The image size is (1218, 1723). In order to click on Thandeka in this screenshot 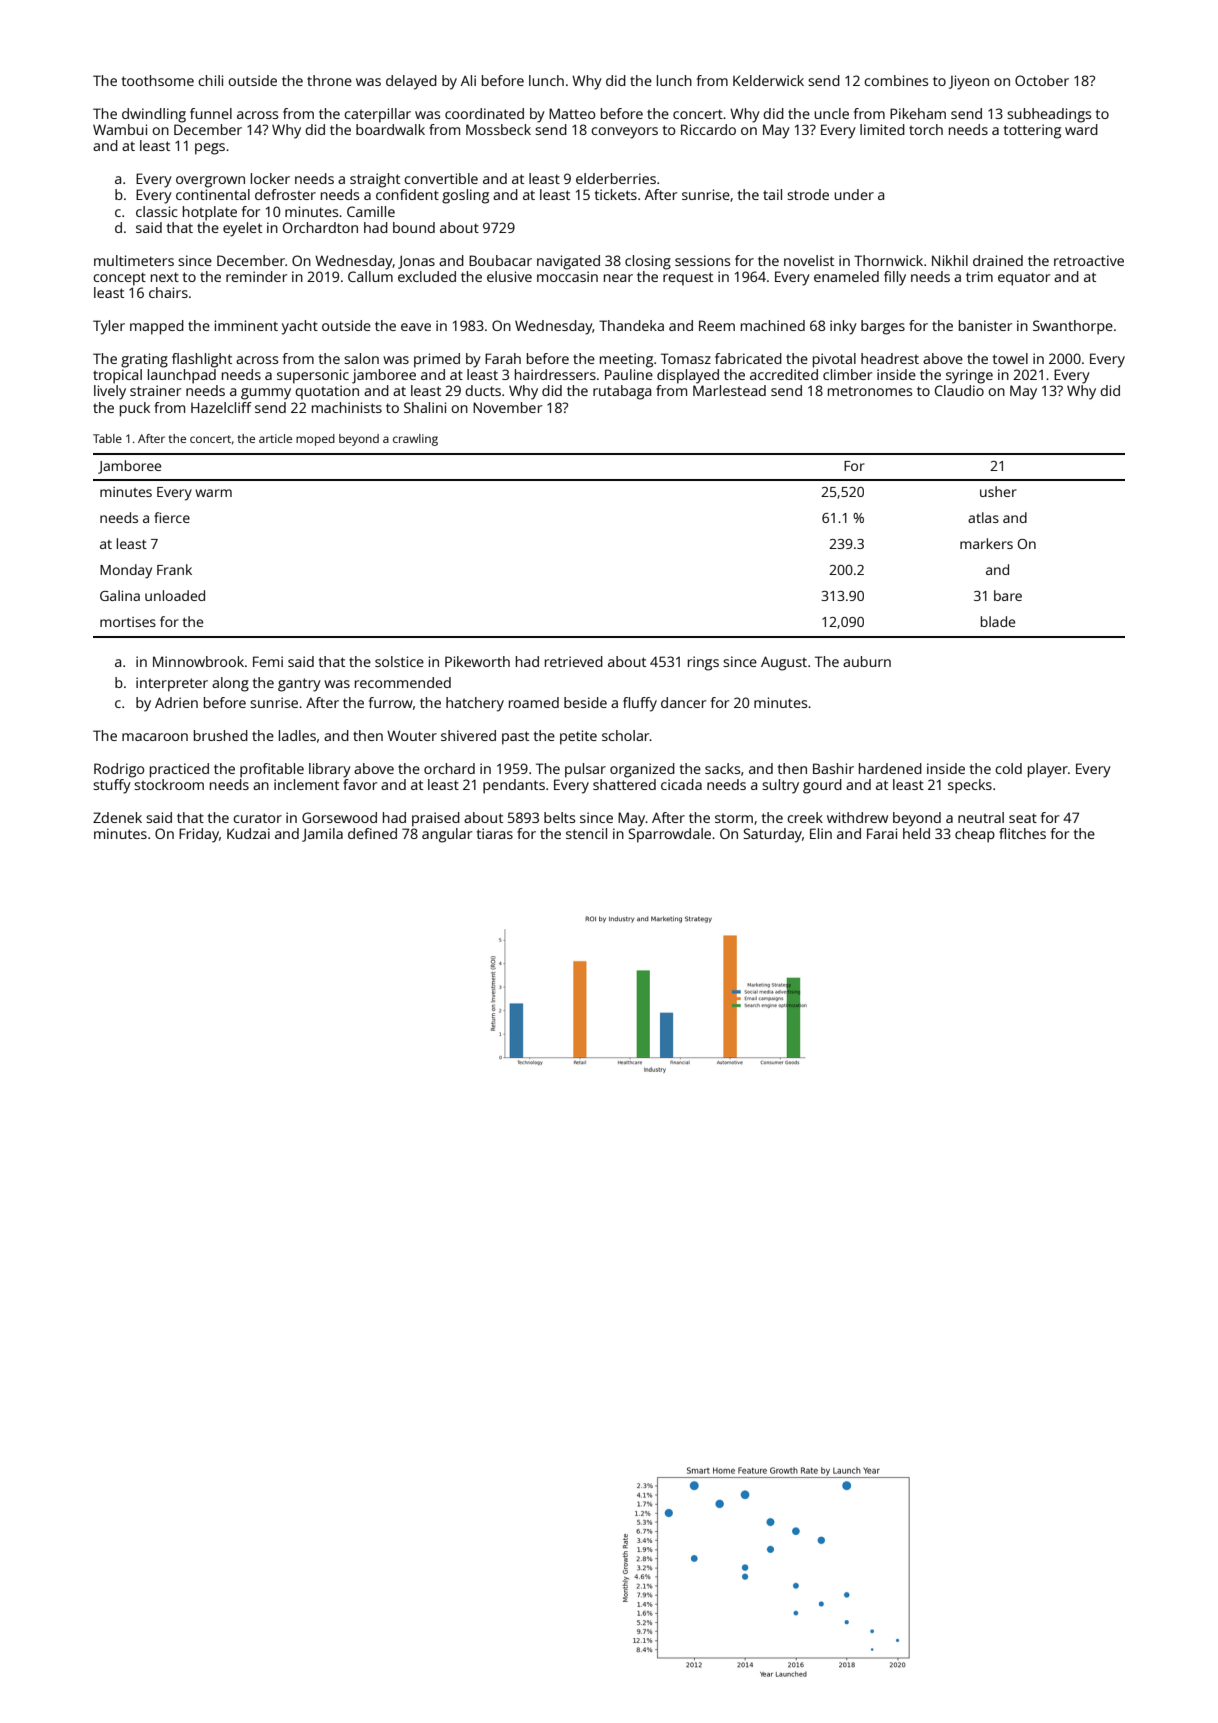, I will do `click(631, 325)`.
